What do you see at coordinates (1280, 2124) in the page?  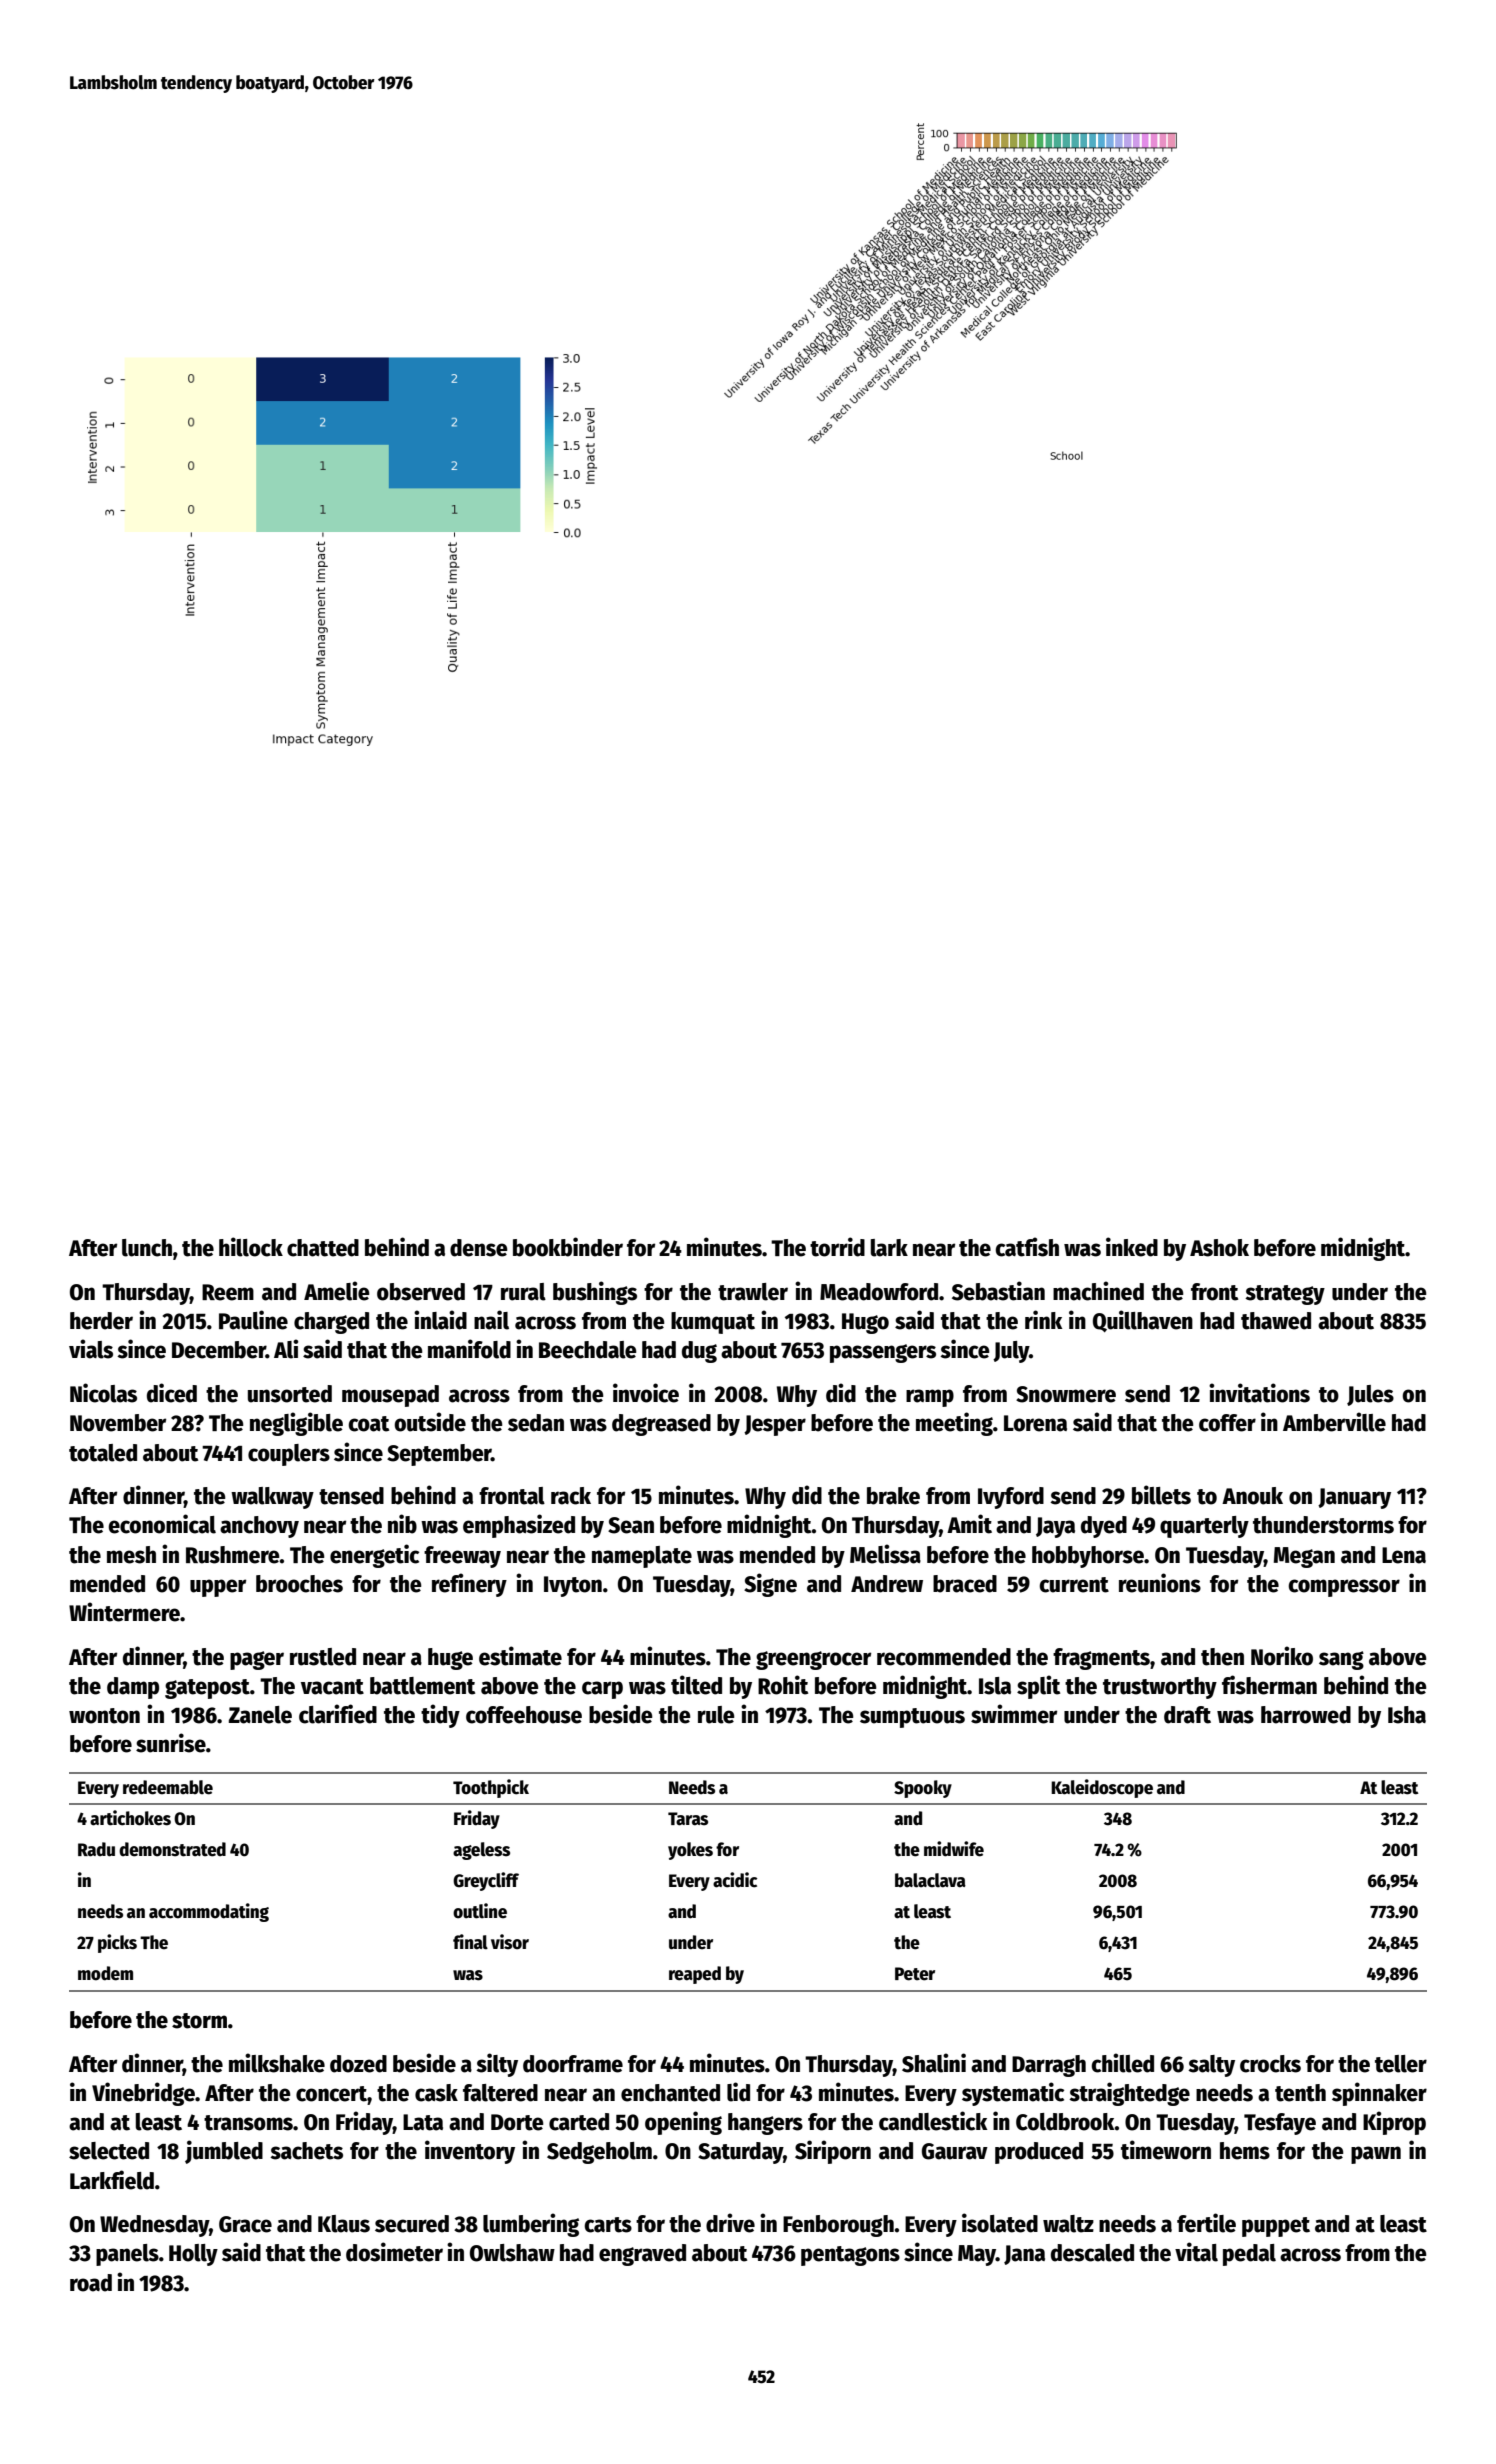 I see `Tesfaye` at bounding box center [1280, 2124].
